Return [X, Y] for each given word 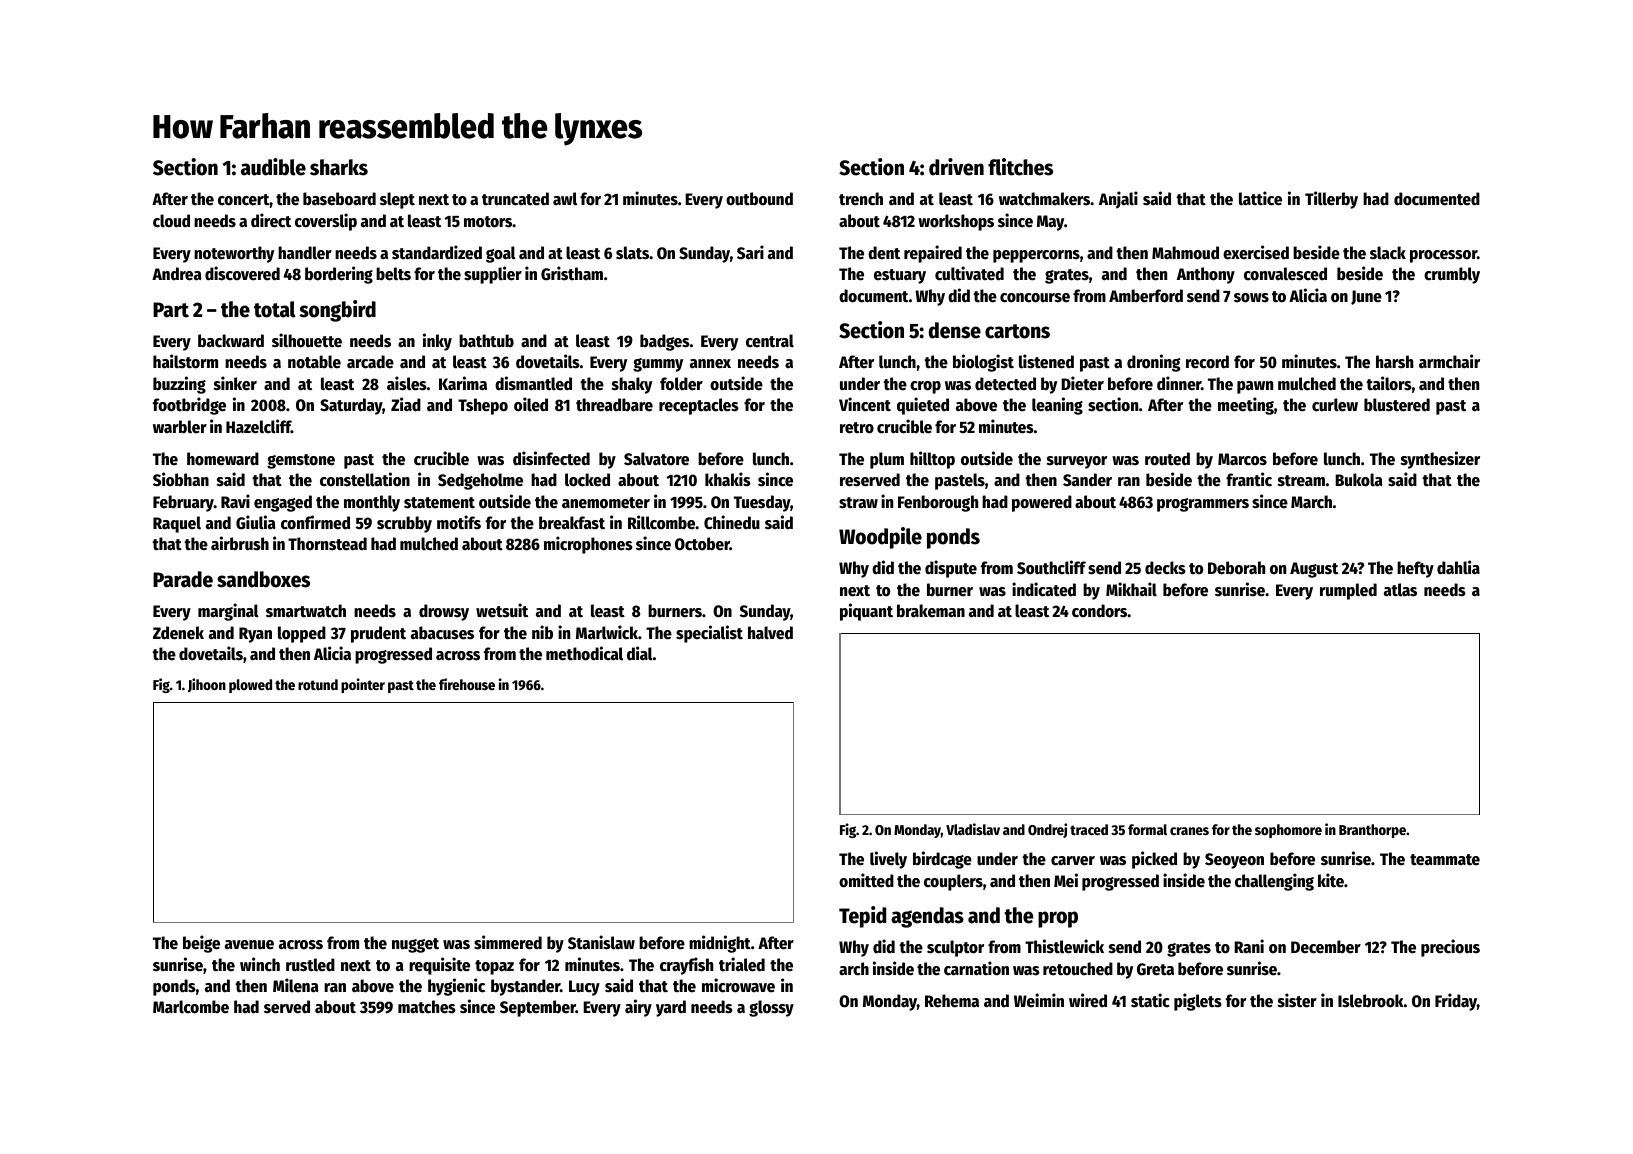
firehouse [467, 684]
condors [1099, 611]
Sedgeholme [480, 481]
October [702, 544]
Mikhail [1131, 589]
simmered [508, 942]
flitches [1020, 167]
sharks [339, 167]
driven [956, 167]
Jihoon [207, 685]
